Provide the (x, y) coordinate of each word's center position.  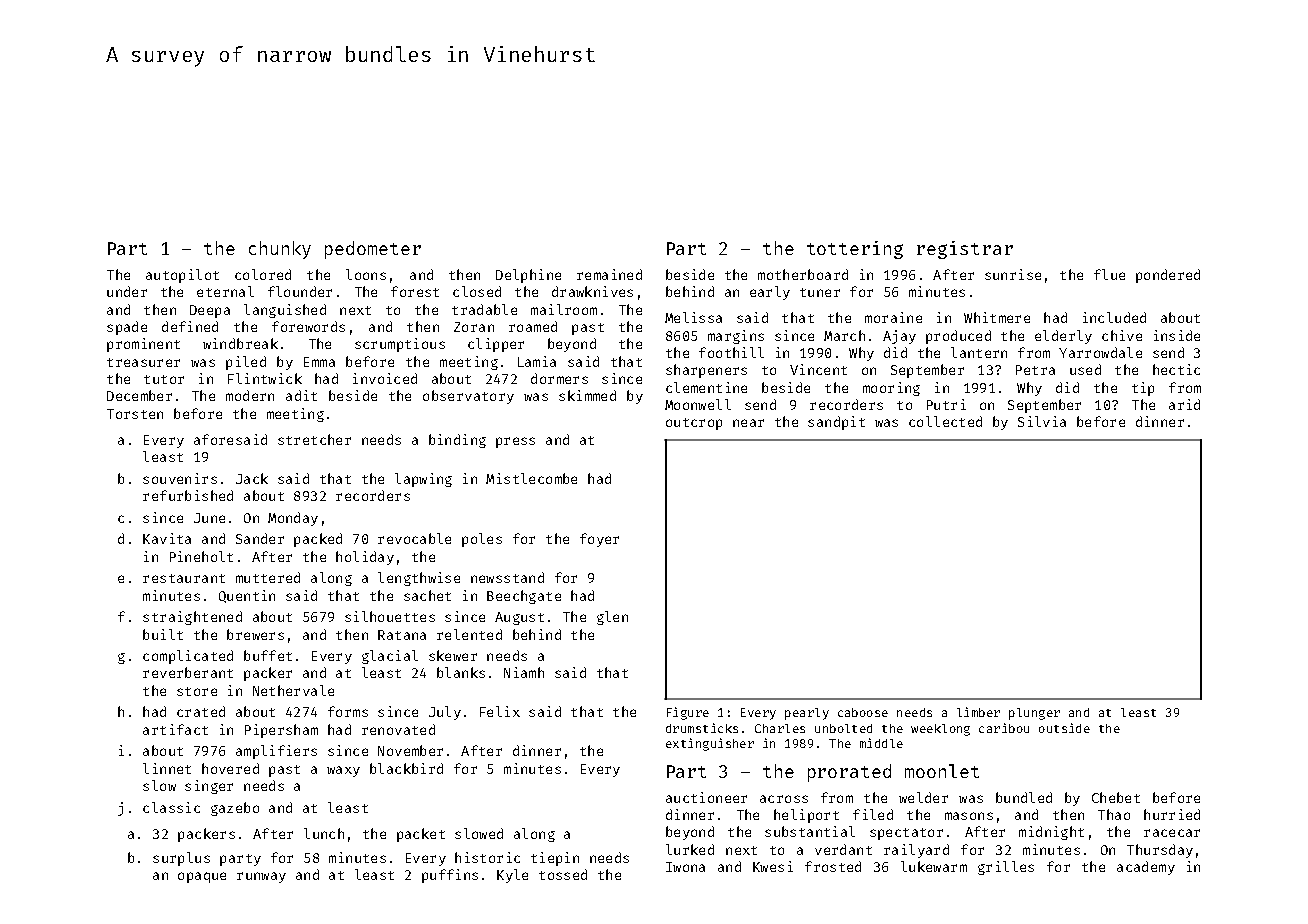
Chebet (1116, 797)
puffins (450, 876)
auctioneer (706, 797)
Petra (1035, 370)
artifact (175, 729)
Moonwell (698, 404)
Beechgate (524, 597)
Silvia (1042, 421)
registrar (965, 250)
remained (609, 274)
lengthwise (419, 579)
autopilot (182, 276)
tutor (164, 379)
